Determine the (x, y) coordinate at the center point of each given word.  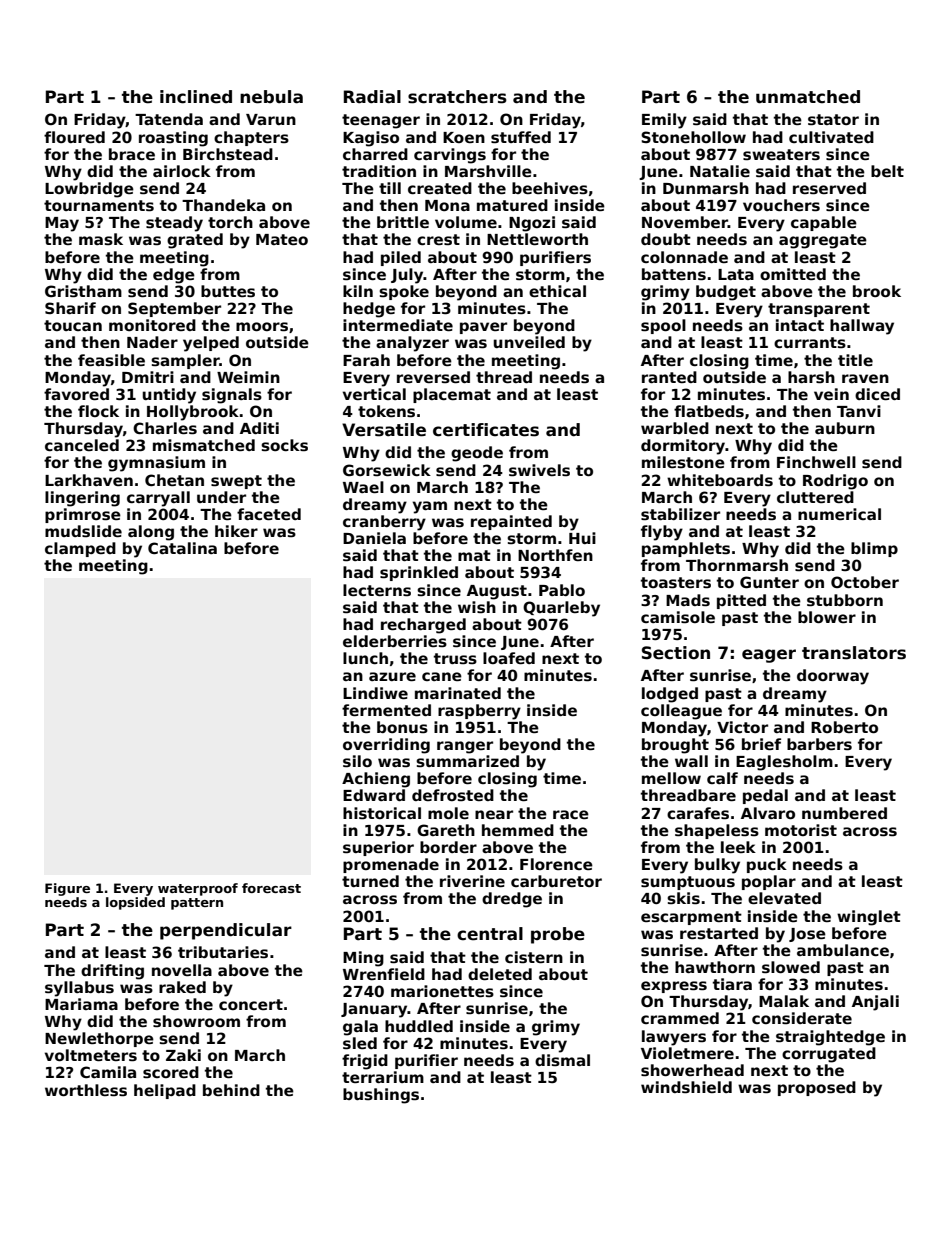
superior (378, 848)
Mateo (282, 239)
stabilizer (680, 514)
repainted (511, 522)
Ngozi (532, 224)
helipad (165, 1091)
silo (357, 761)
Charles (165, 428)
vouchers (781, 205)
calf (722, 778)
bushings (381, 1096)
